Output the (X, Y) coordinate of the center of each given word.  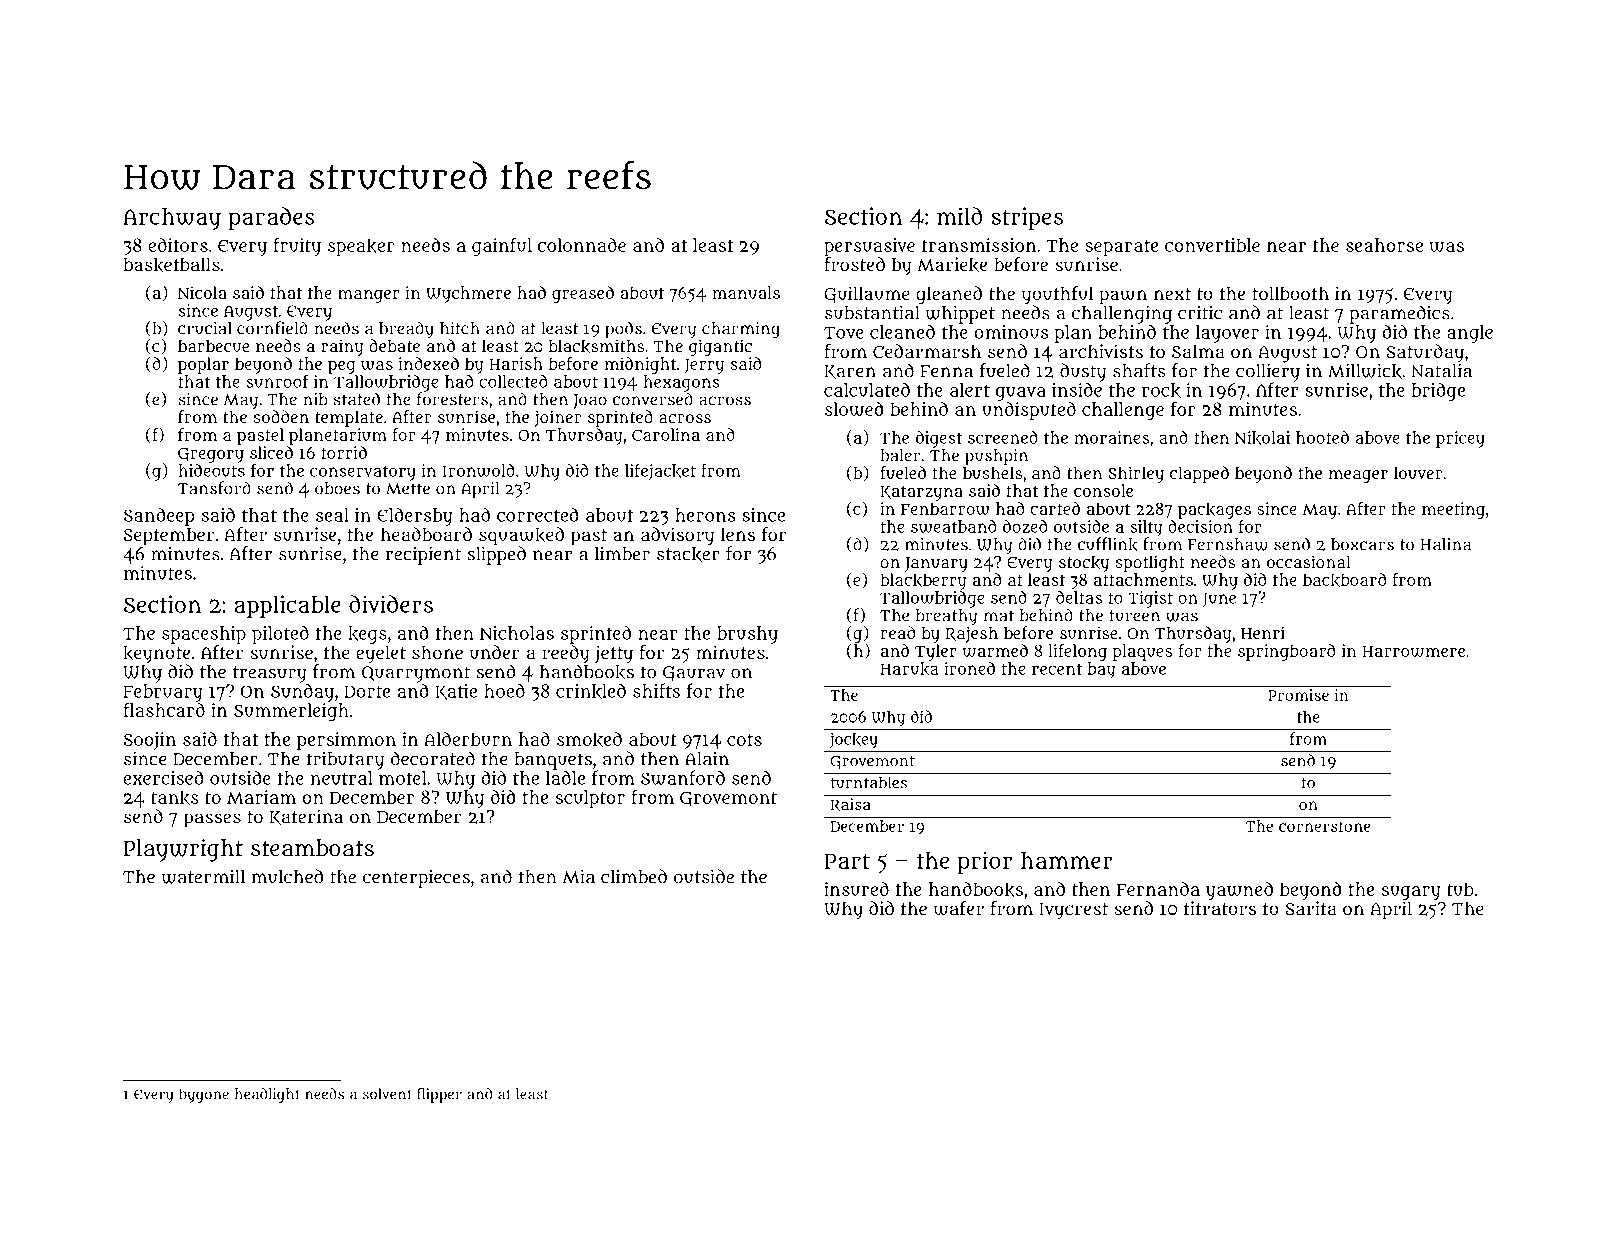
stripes (1027, 218)
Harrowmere (1413, 651)
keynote (156, 655)
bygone (204, 1095)
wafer (959, 908)
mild (959, 216)
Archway (172, 219)
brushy (747, 635)
